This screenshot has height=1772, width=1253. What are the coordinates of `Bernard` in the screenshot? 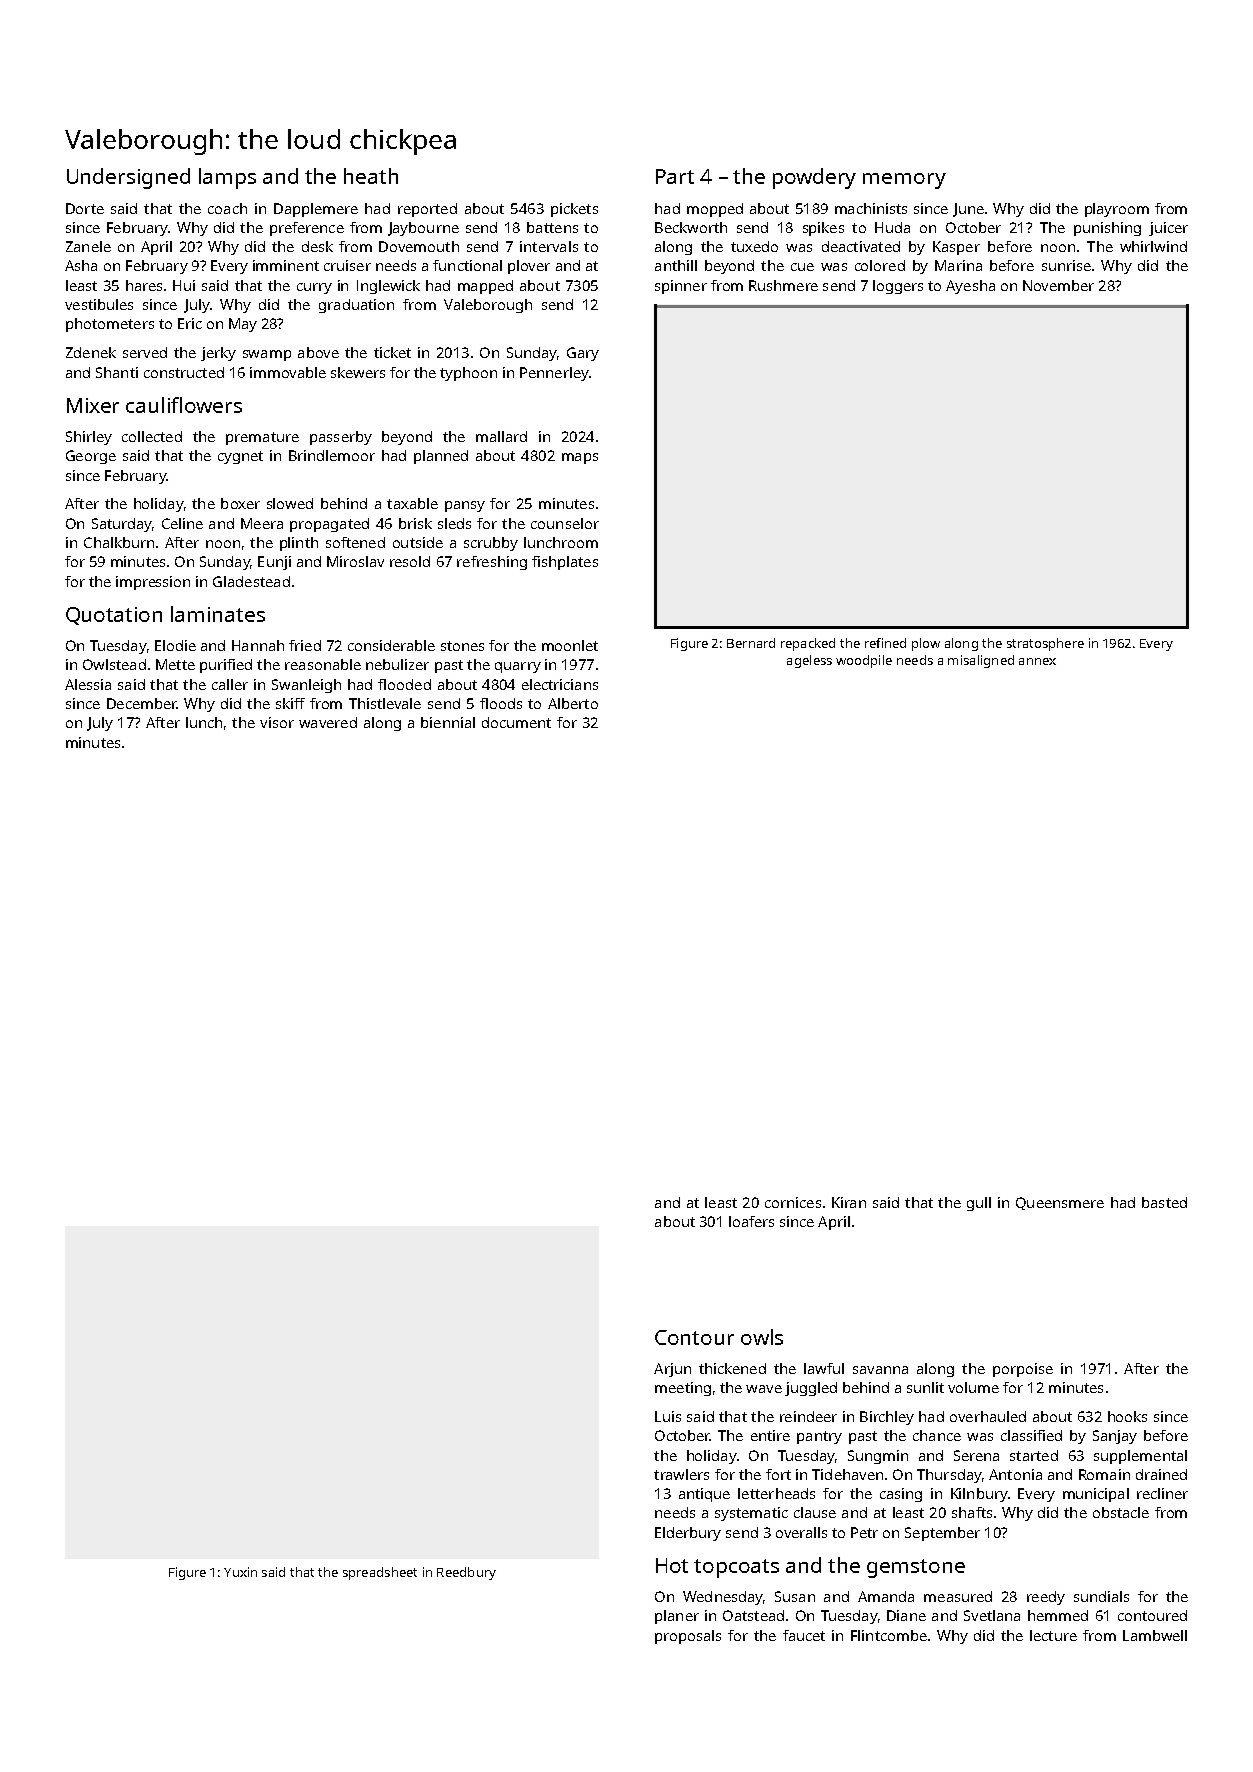 It's located at (751, 643).
